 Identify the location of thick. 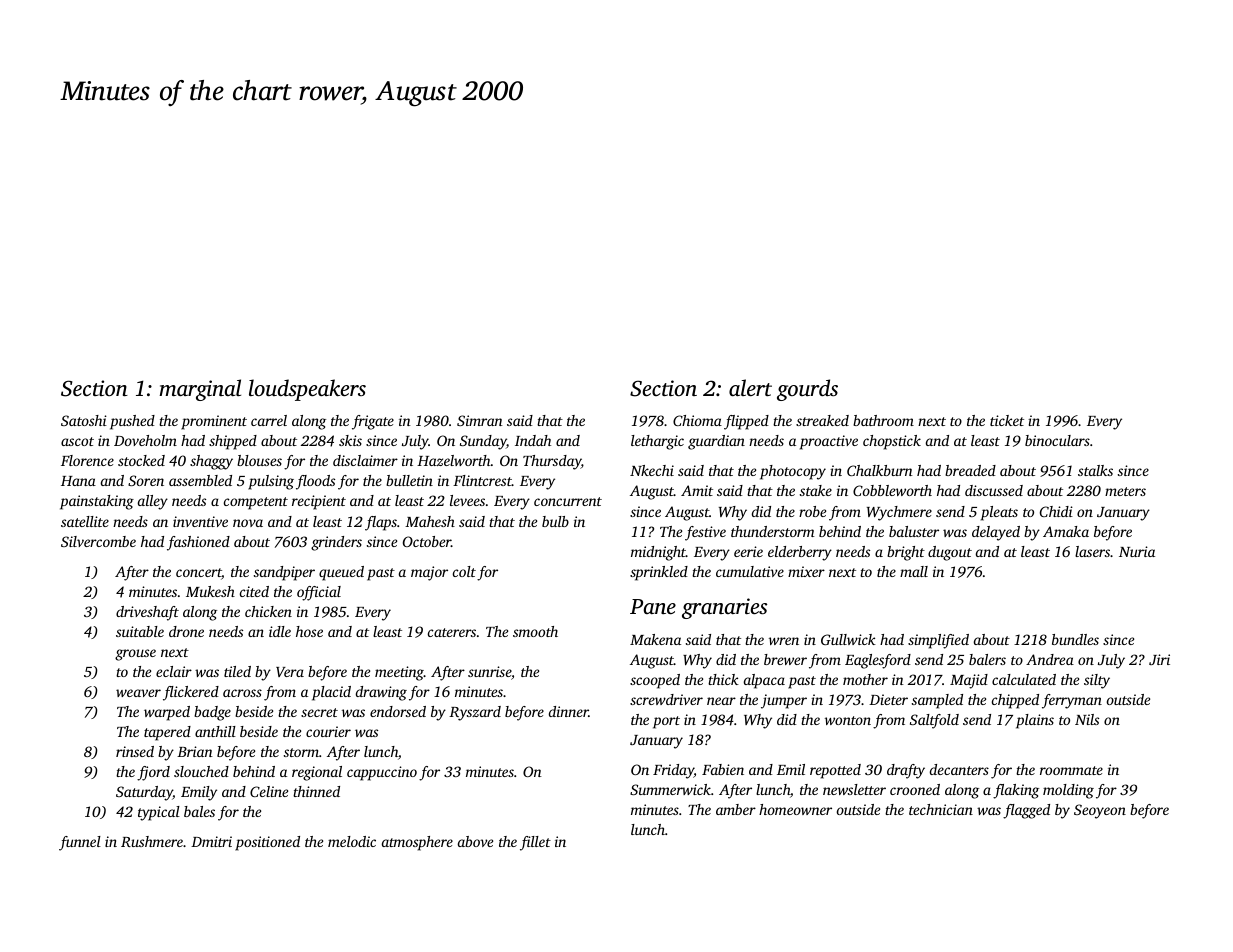
(723, 679).
